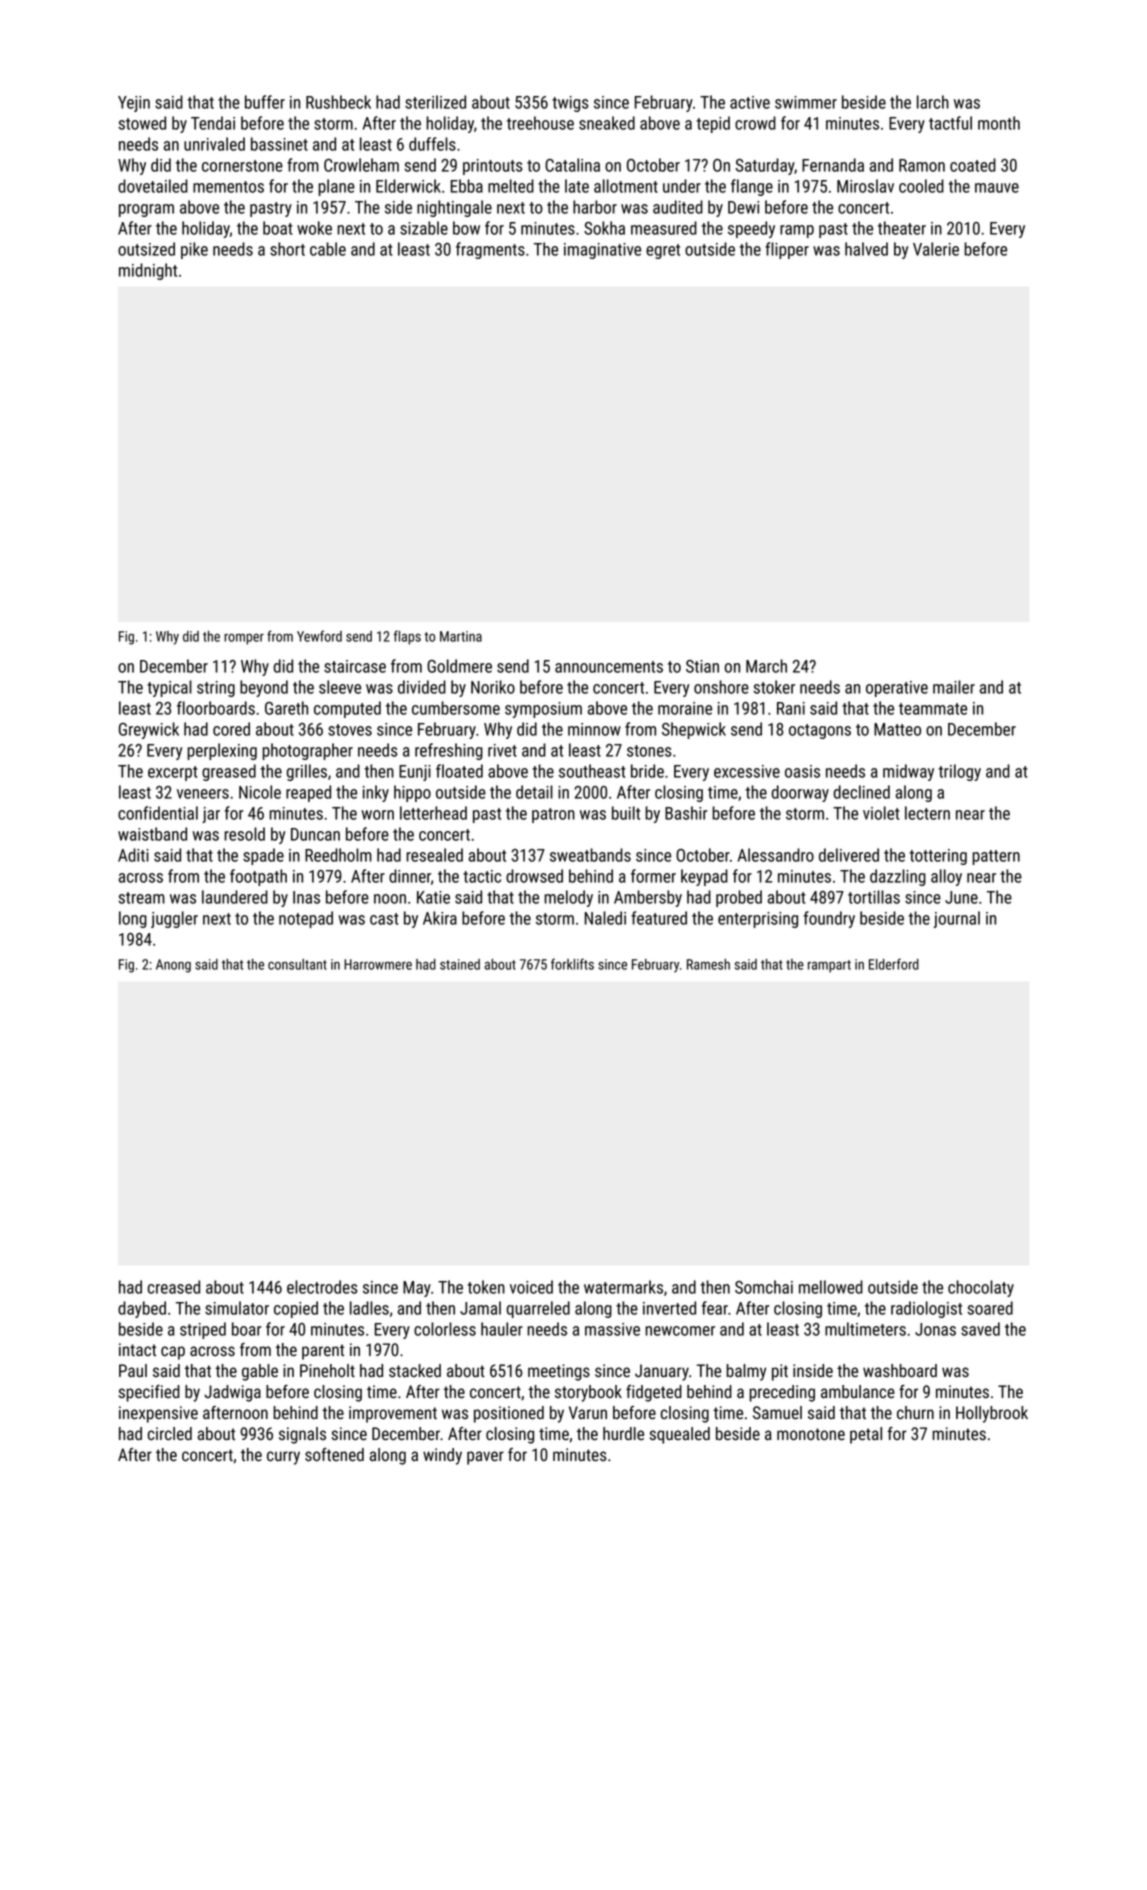 This page has height=1890, width=1147. Describe the element at coordinates (169, 688) in the page. I see `typical` at that location.
